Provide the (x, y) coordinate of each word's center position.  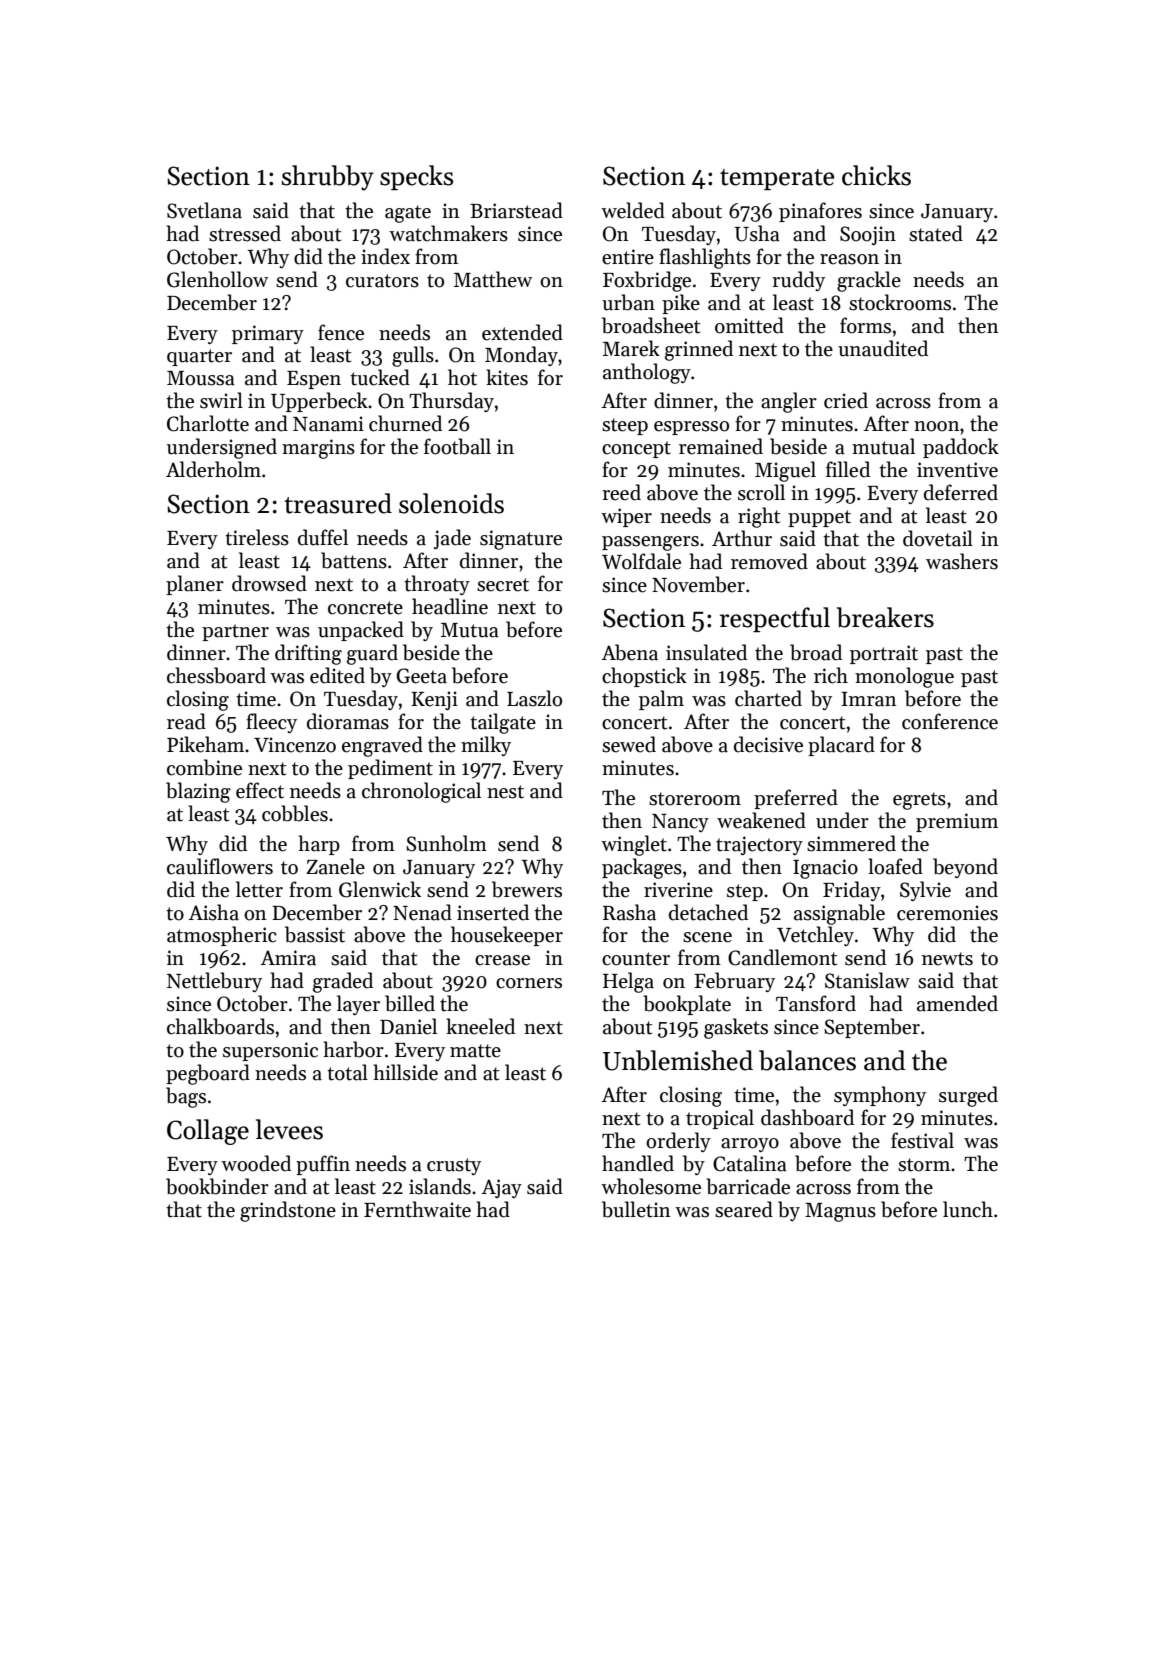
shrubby (328, 178)
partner (235, 632)
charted (768, 698)
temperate (777, 179)
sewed (629, 744)
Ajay (501, 1188)
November (698, 584)
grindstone (288, 1211)
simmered (851, 843)
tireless (257, 537)
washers (962, 561)
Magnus (840, 1212)
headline (450, 606)
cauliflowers (220, 866)
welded (633, 210)
